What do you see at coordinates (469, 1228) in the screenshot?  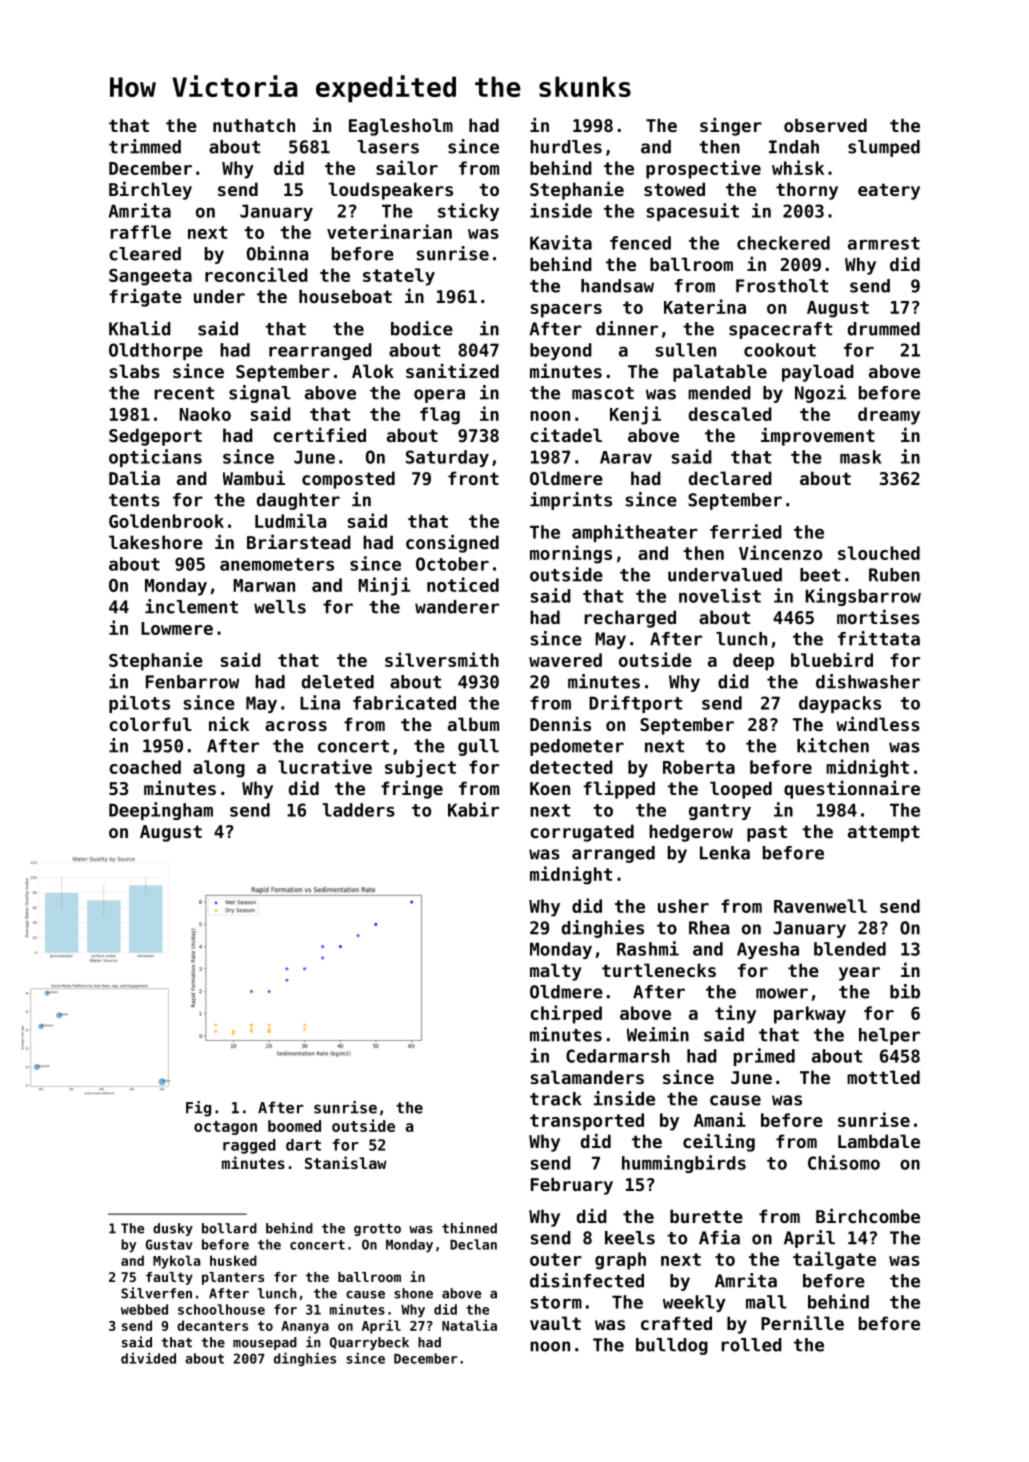 I see `thinned` at bounding box center [469, 1228].
